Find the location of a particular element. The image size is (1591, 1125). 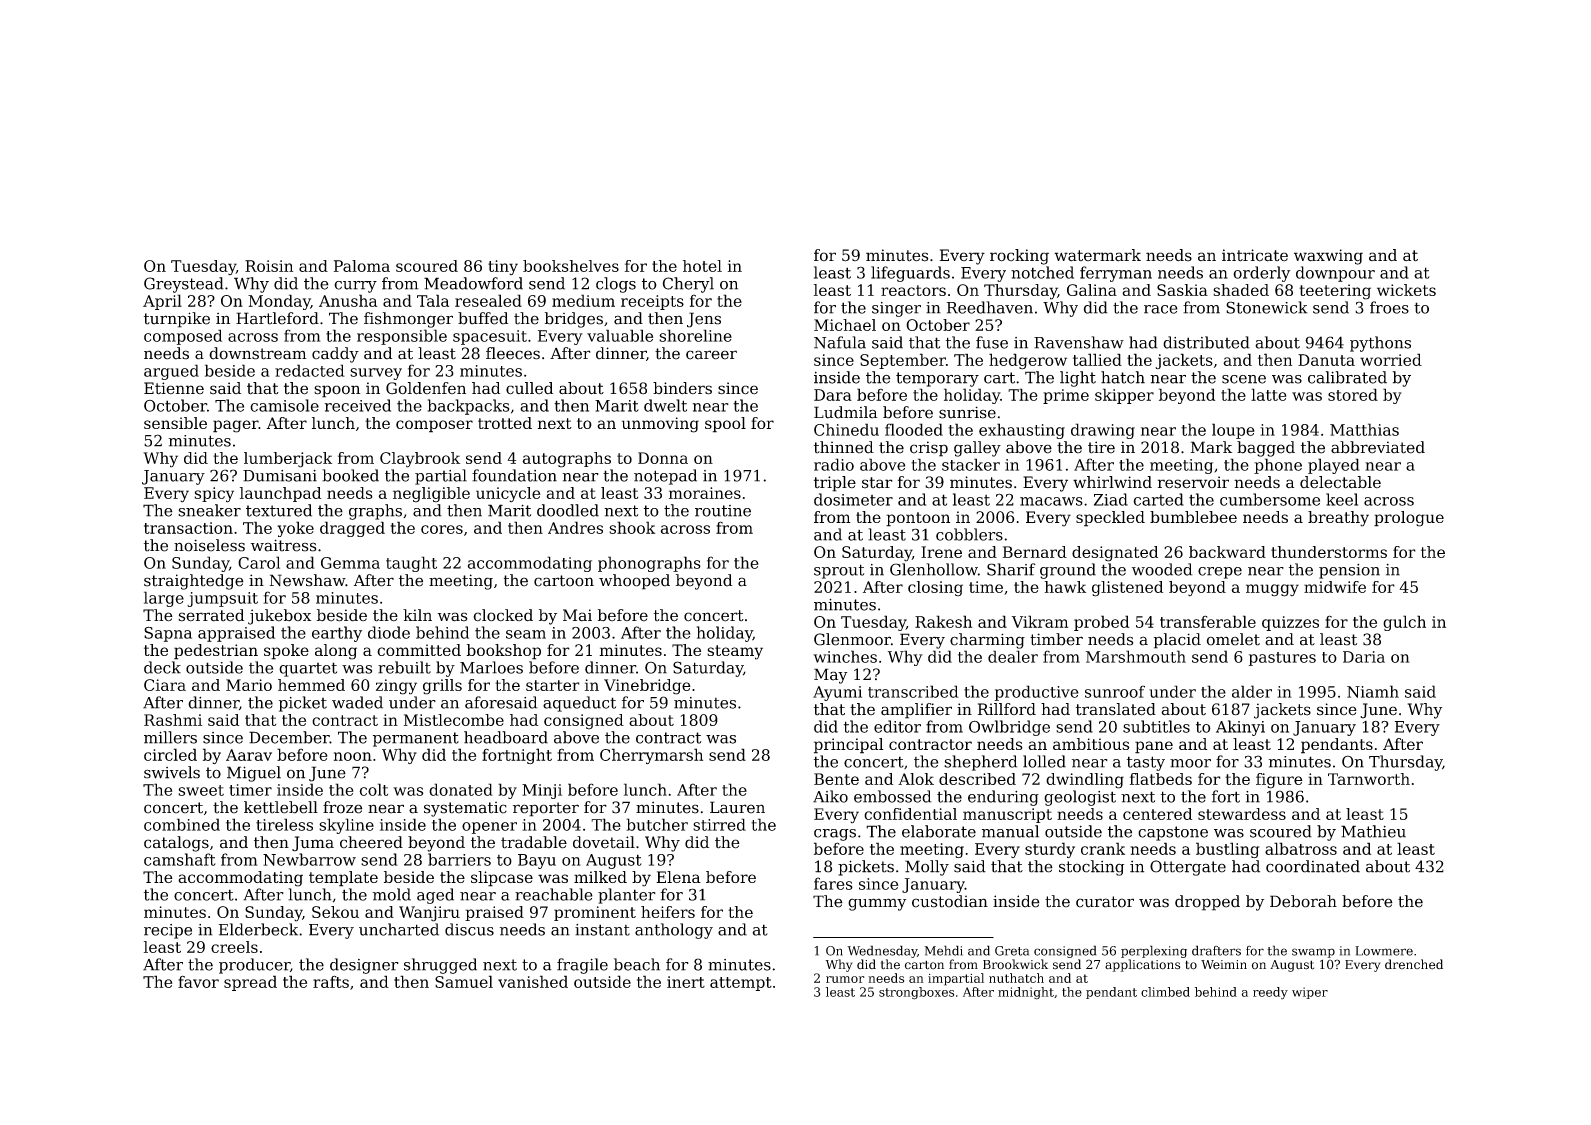

valuable is located at coordinates (620, 335).
